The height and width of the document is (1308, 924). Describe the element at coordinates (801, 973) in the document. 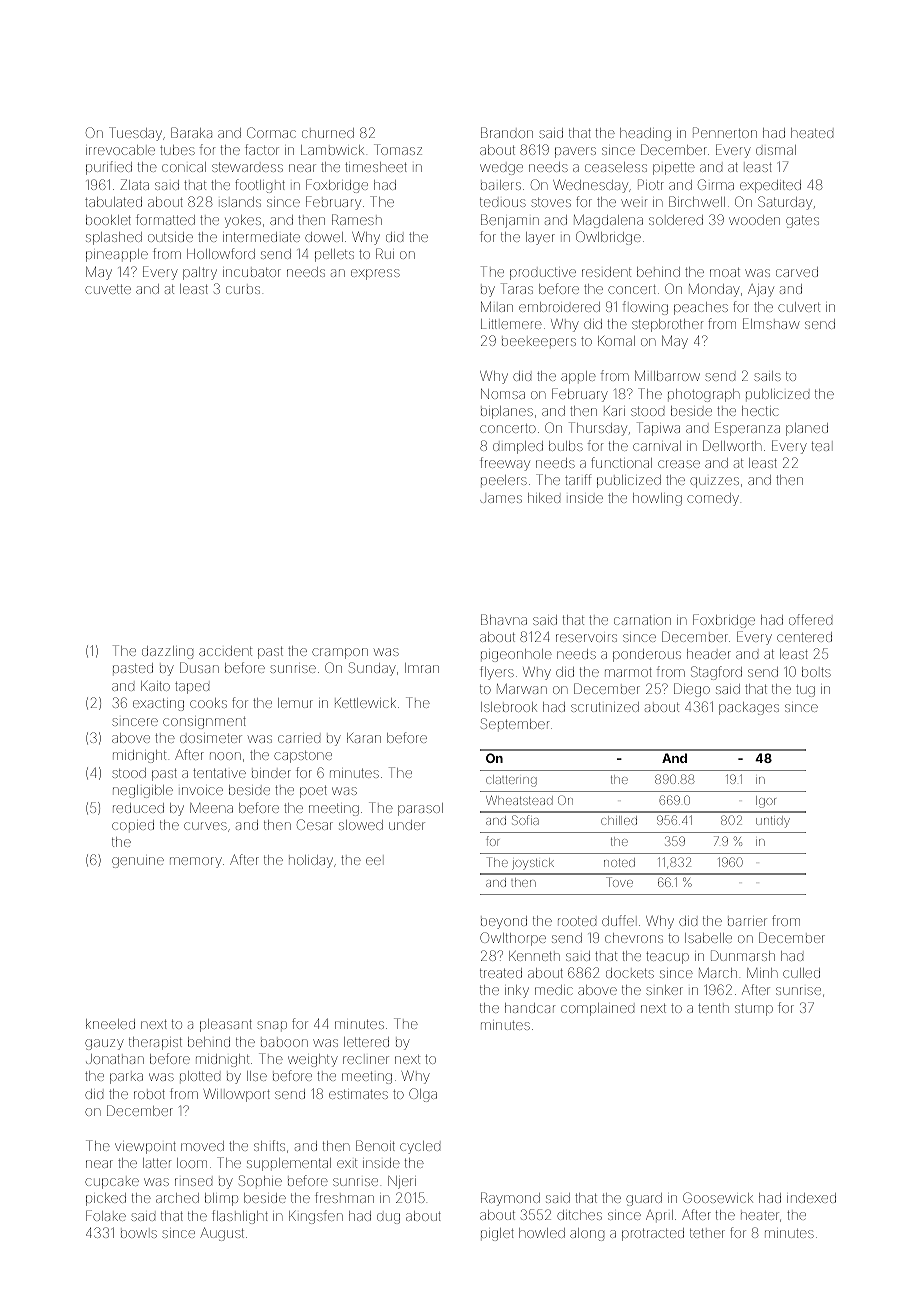

I see `culled` at that location.
